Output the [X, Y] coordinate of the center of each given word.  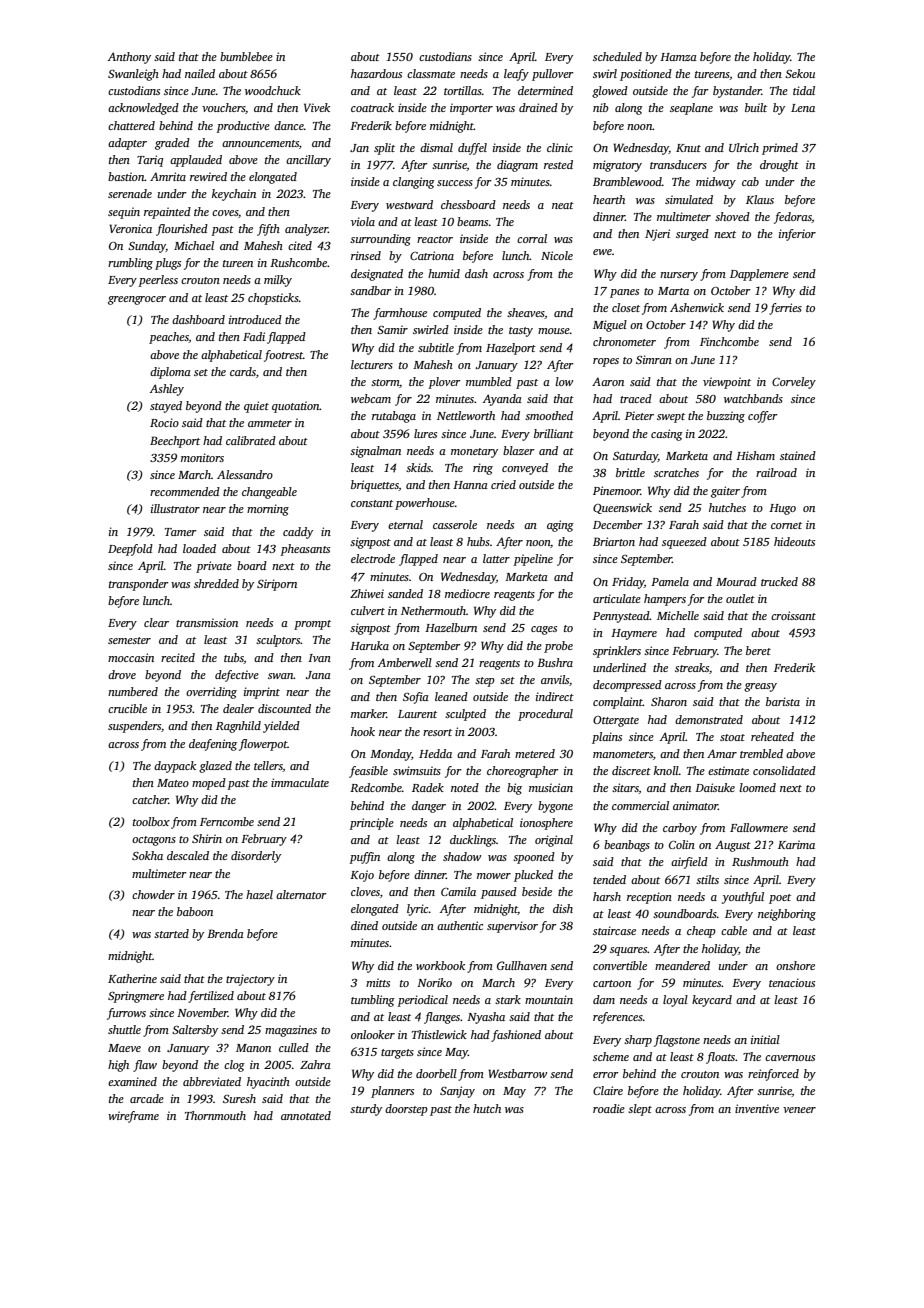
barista [783, 701]
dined [364, 925]
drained [538, 107]
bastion [126, 176]
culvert [368, 610]
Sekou [800, 73]
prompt [312, 625]
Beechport [175, 442]
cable [734, 930]
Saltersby [195, 1031]
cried [503, 484]
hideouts [794, 541]
